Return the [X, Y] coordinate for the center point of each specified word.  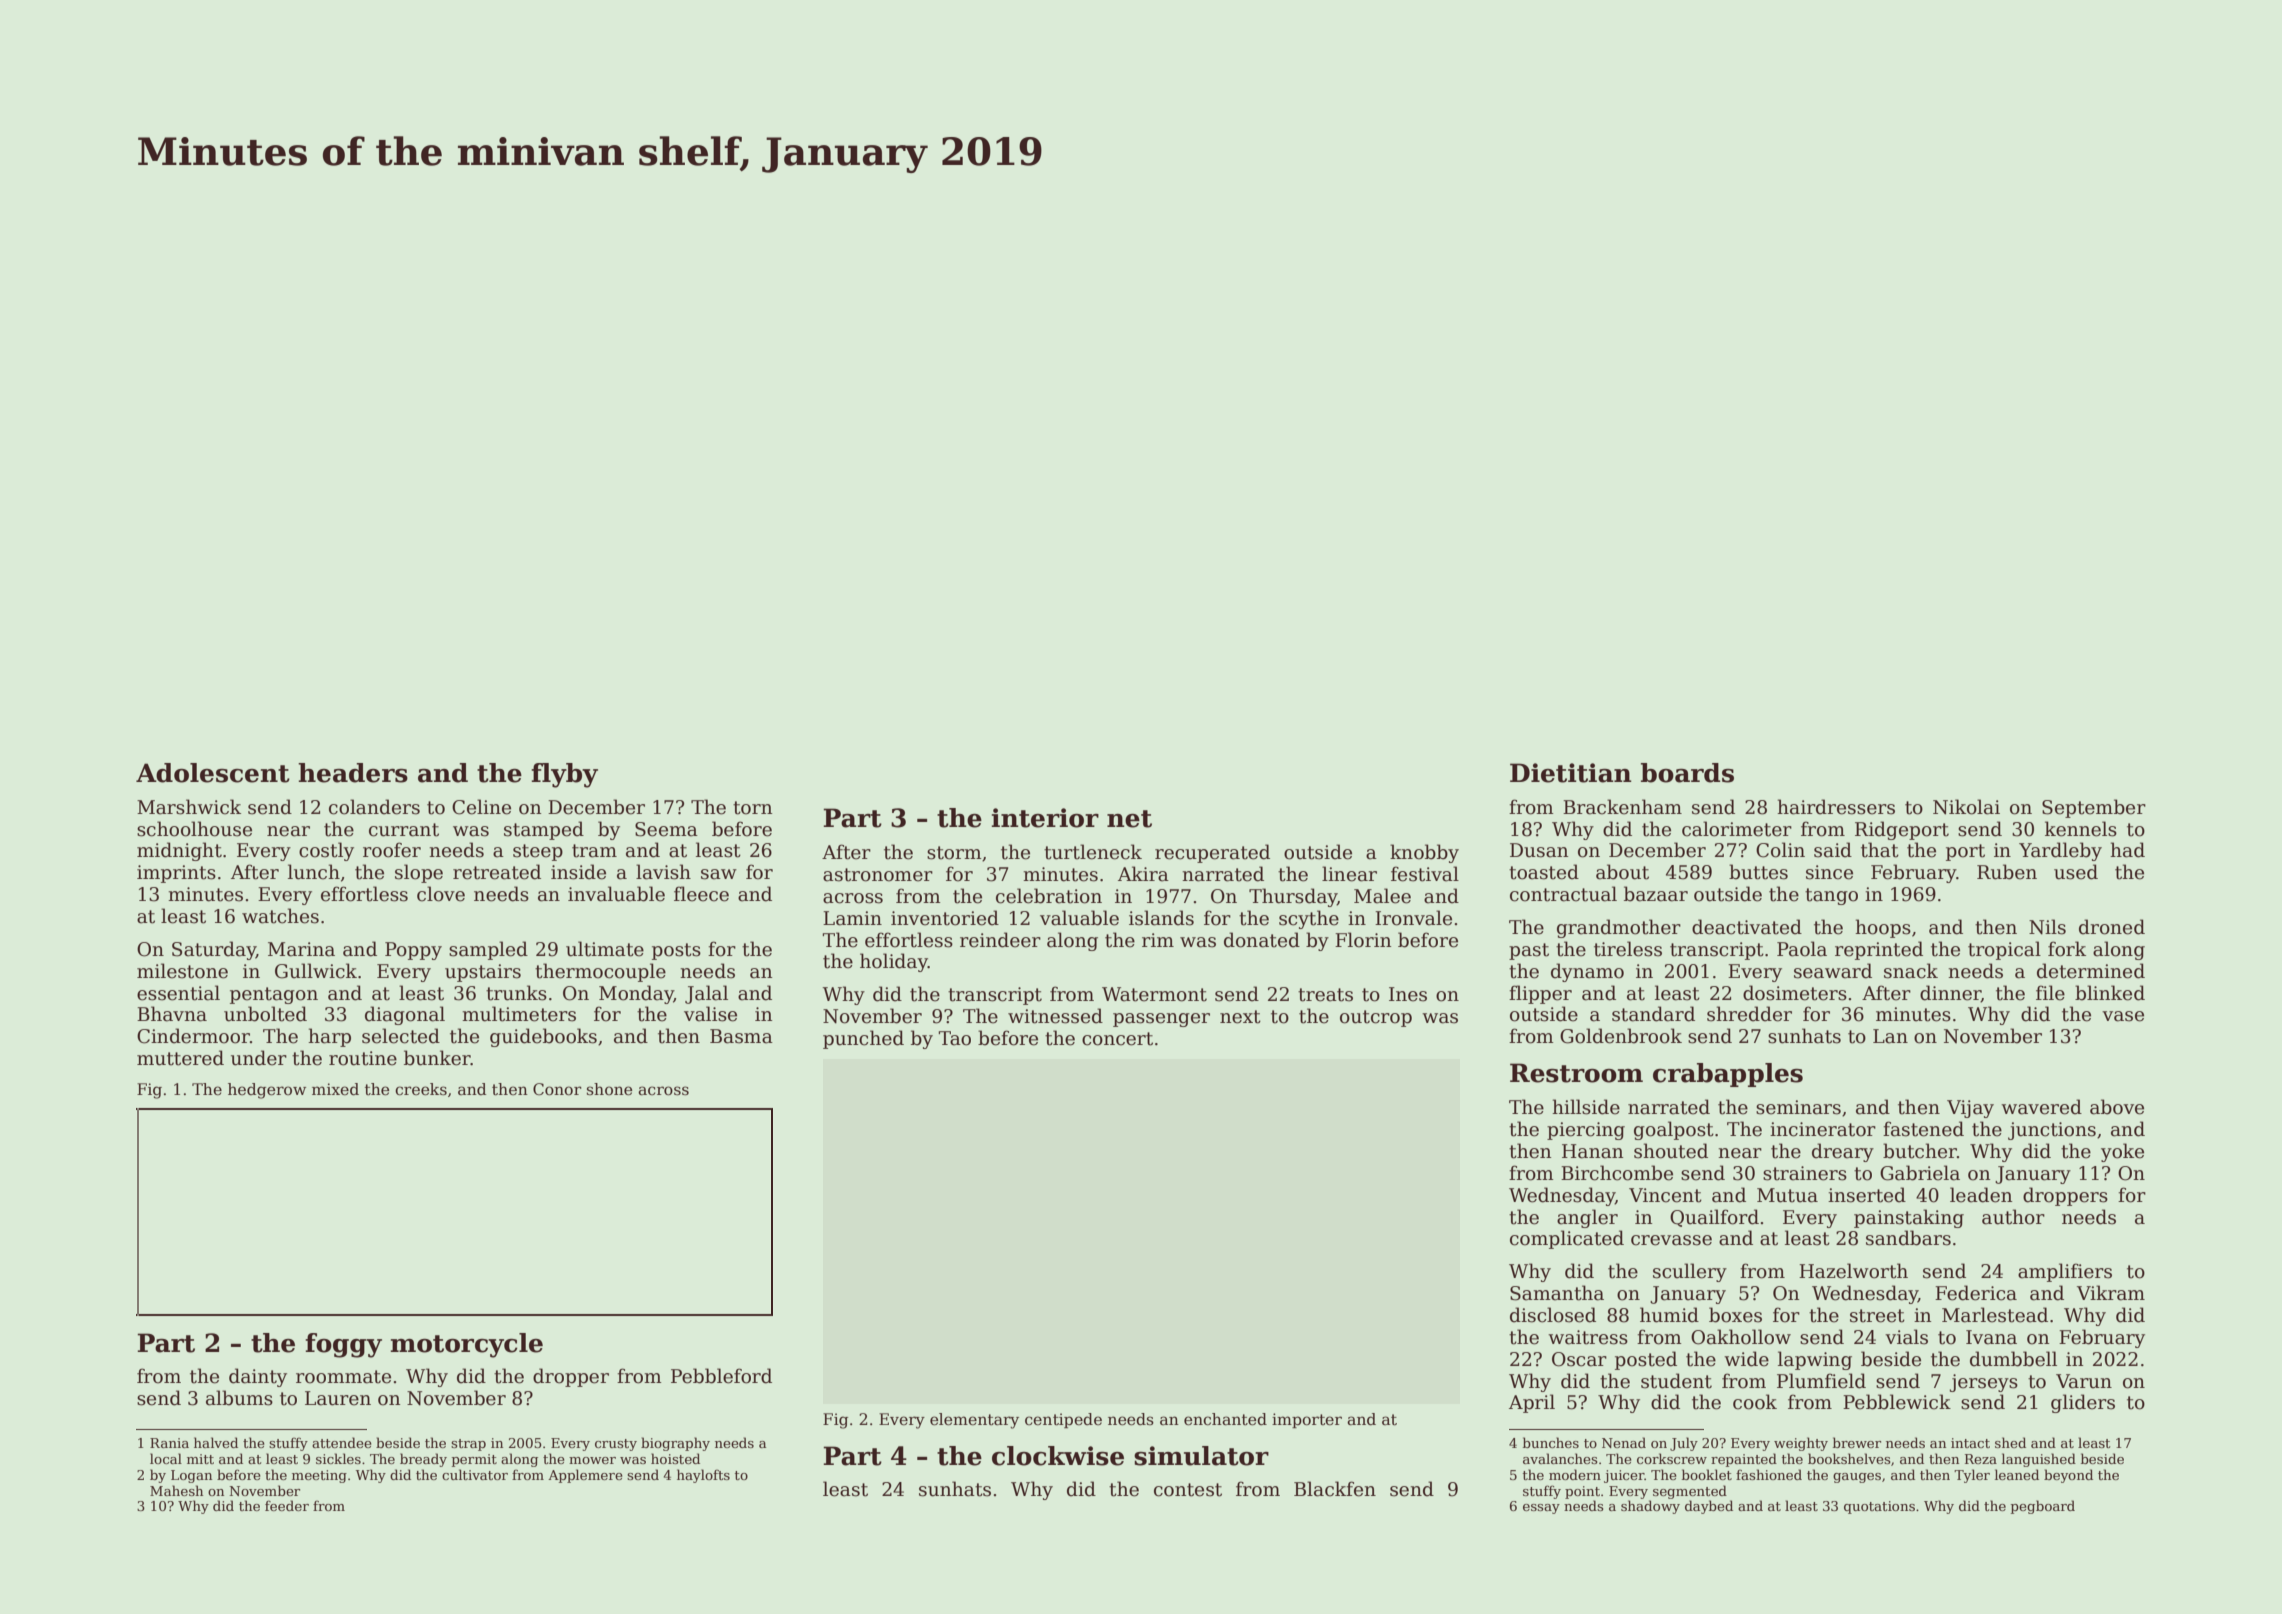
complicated [1567, 1239]
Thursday [1293, 897]
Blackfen [1335, 1489]
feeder [287, 1505]
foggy [343, 1345]
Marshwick [189, 807]
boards [1687, 773]
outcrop [1376, 1018]
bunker [437, 1058]
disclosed [1553, 1315]
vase [2123, 1016]
